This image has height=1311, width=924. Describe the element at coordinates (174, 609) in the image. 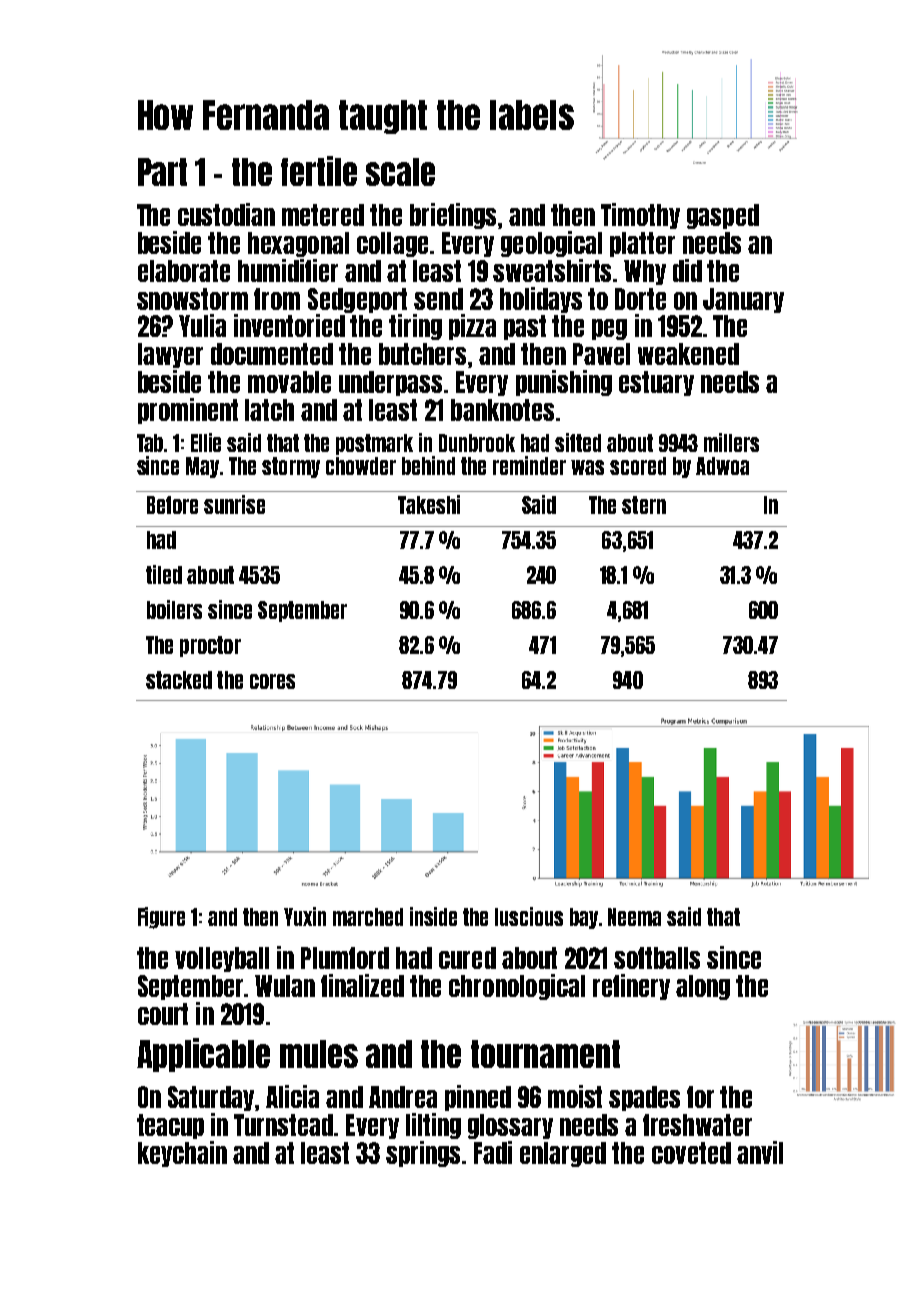

I see `boilers` at that location.
